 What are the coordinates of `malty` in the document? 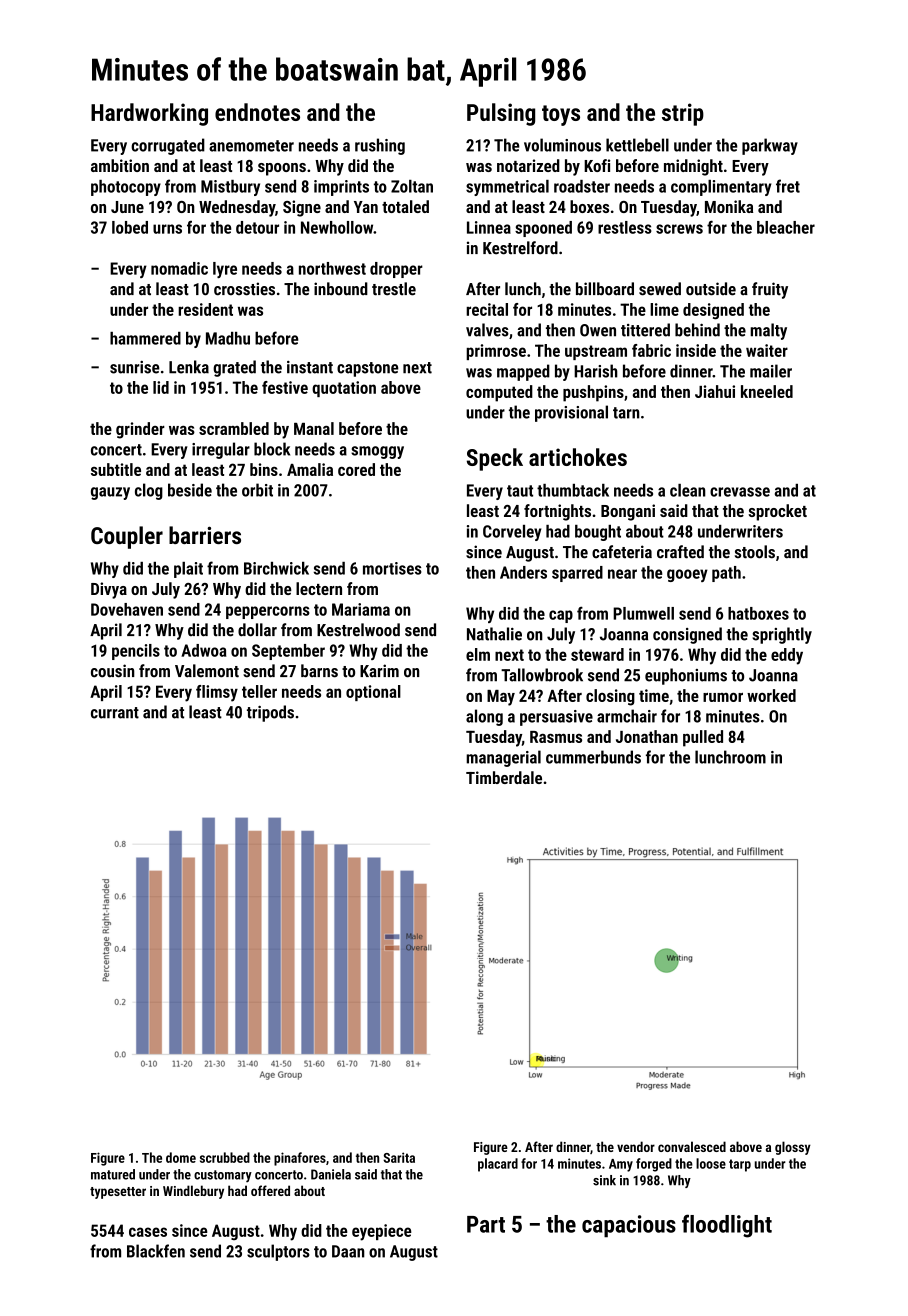 It's located at (768, 331).
